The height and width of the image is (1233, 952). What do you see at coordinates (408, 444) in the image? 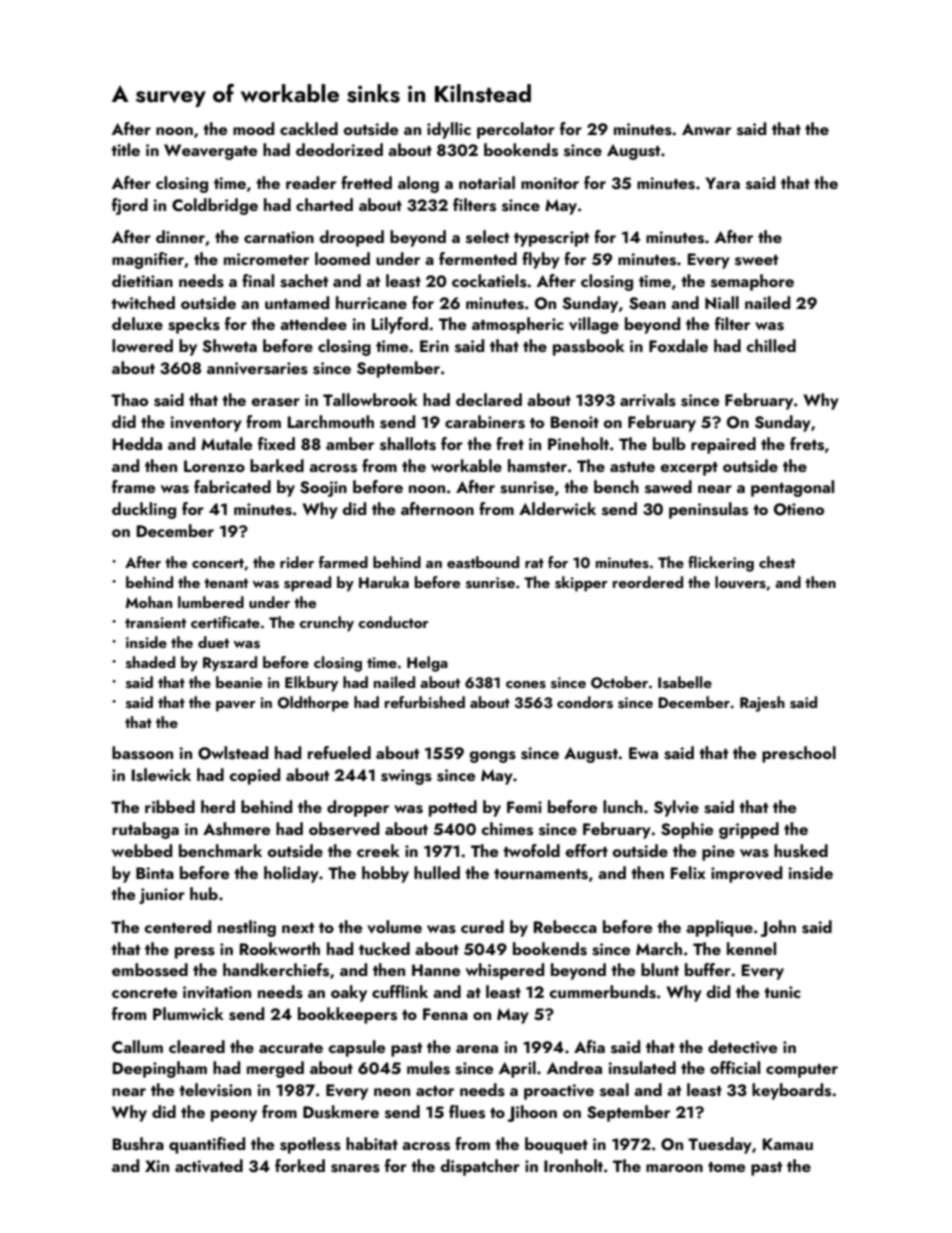
I see `shallots` at bounding box center [408, 444].
